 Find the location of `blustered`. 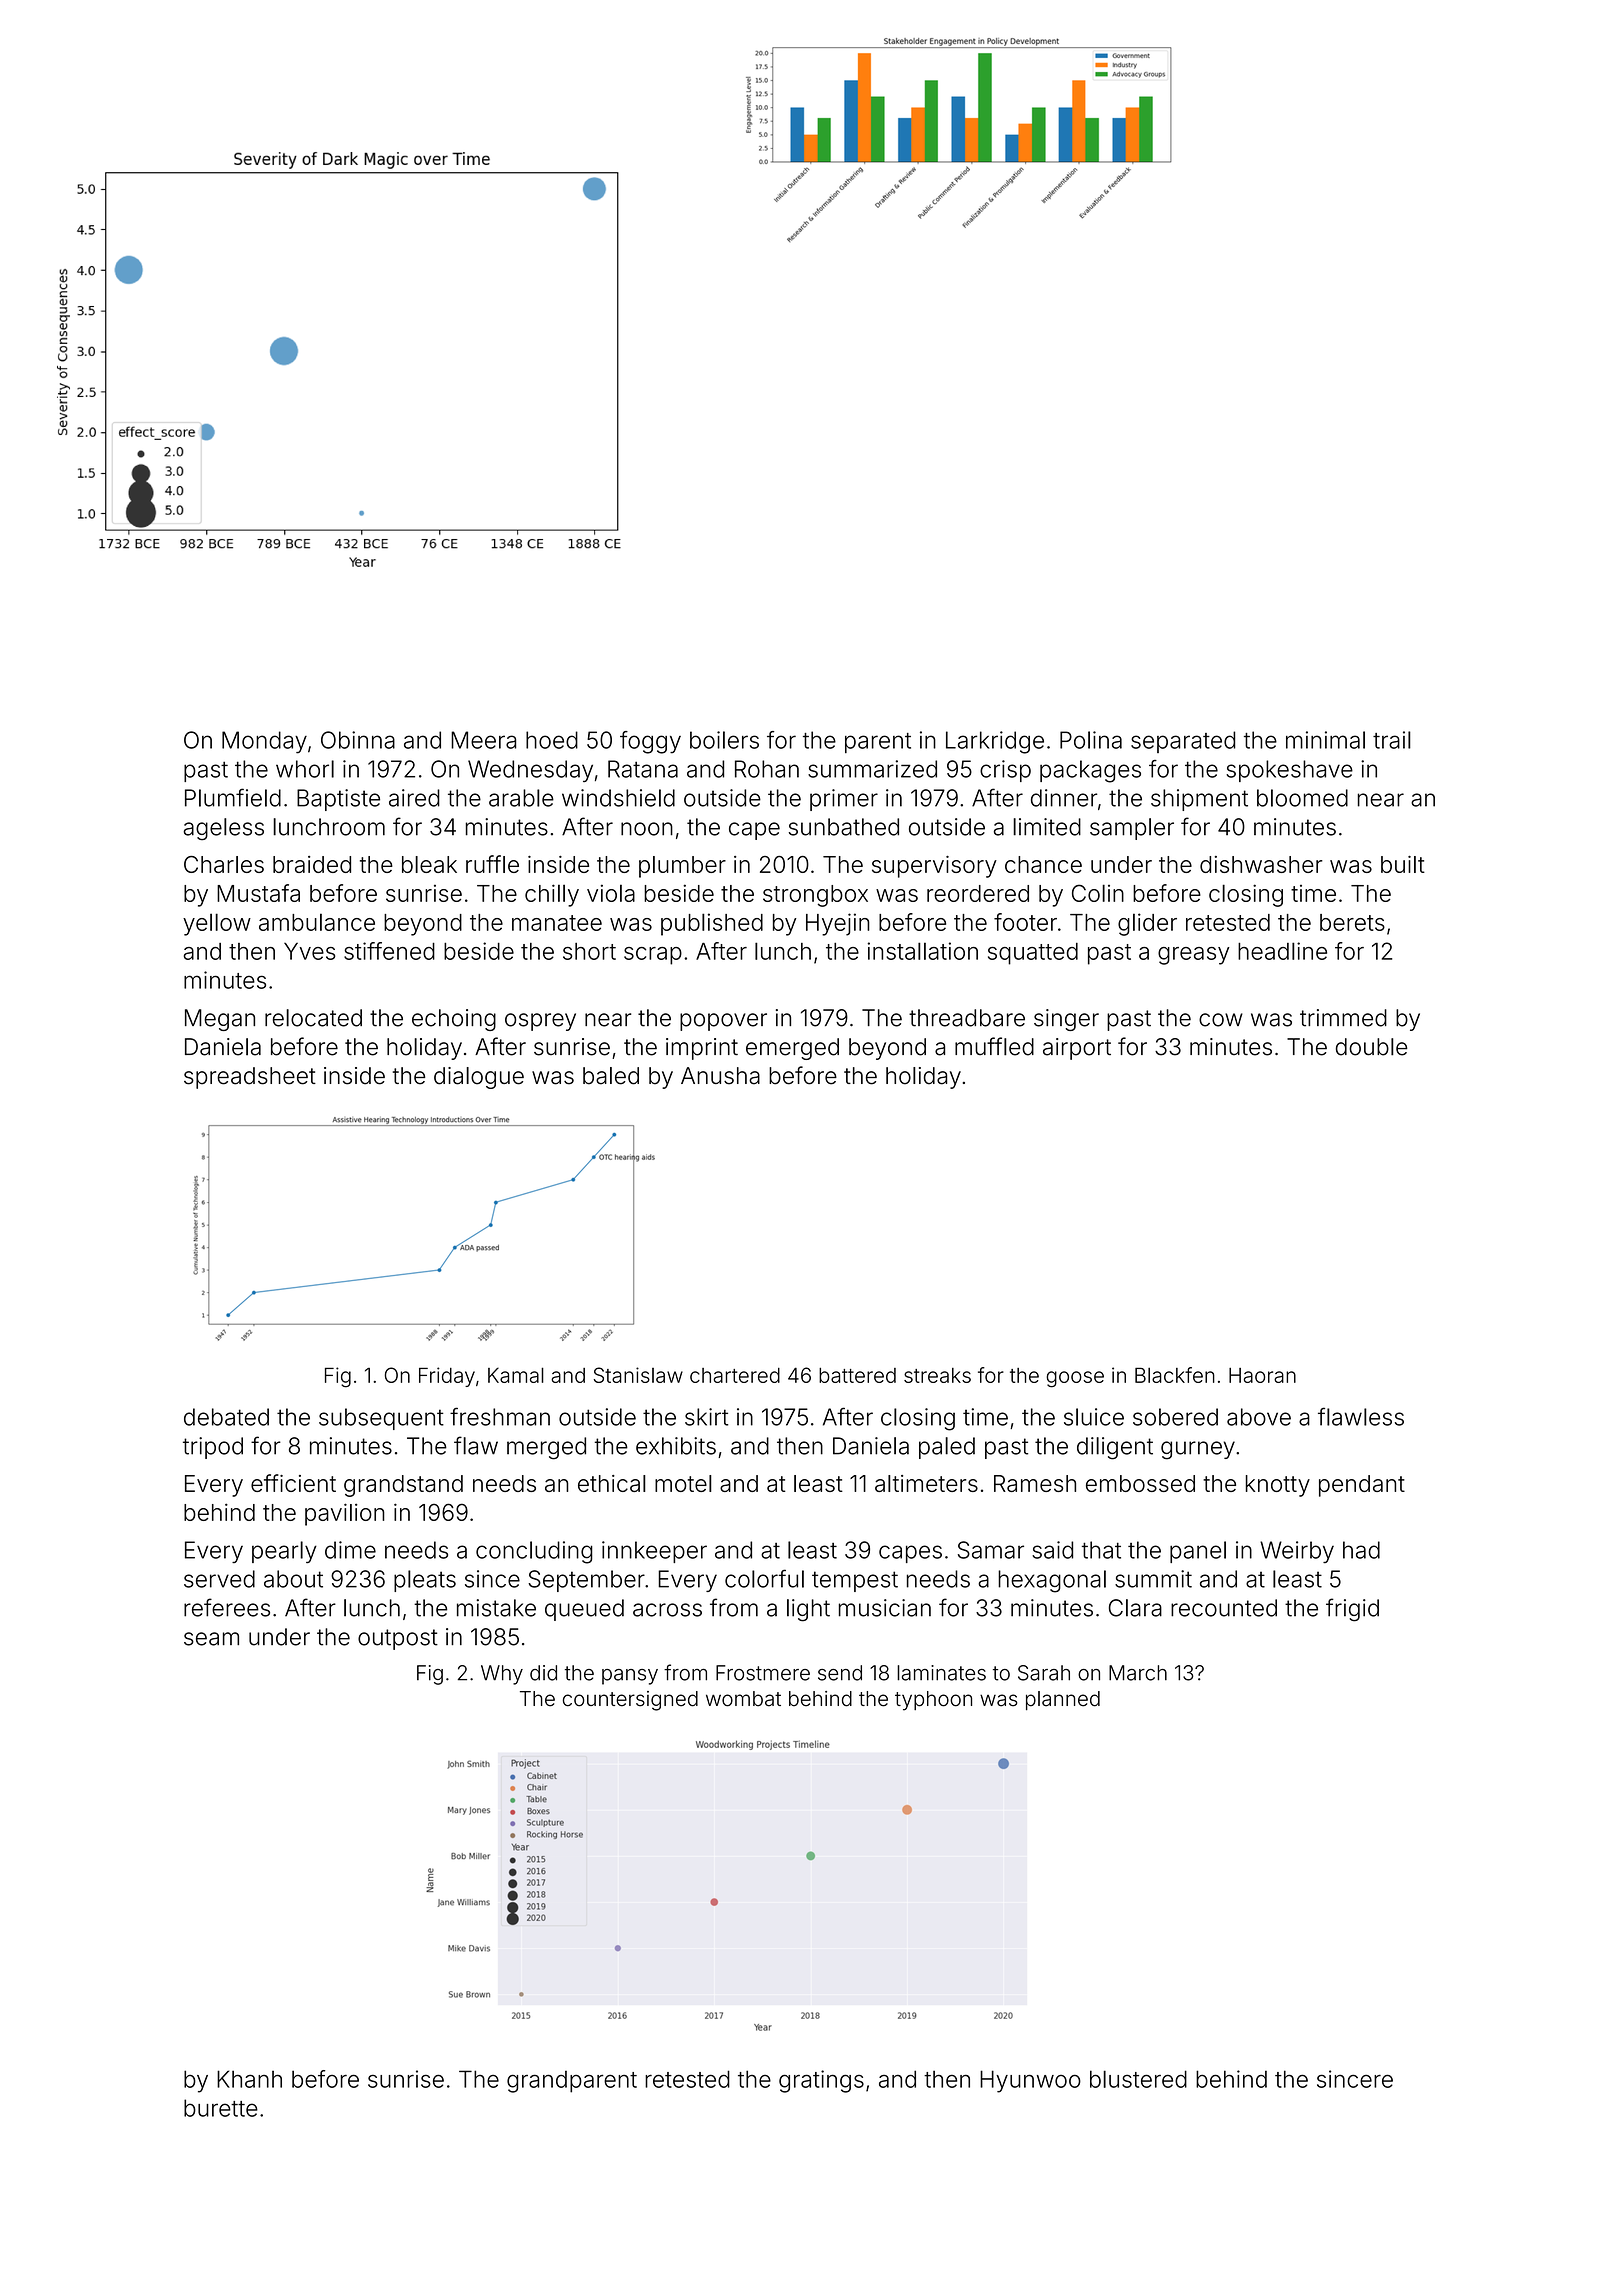

blustered is located at coordinates (1138, 2079).
